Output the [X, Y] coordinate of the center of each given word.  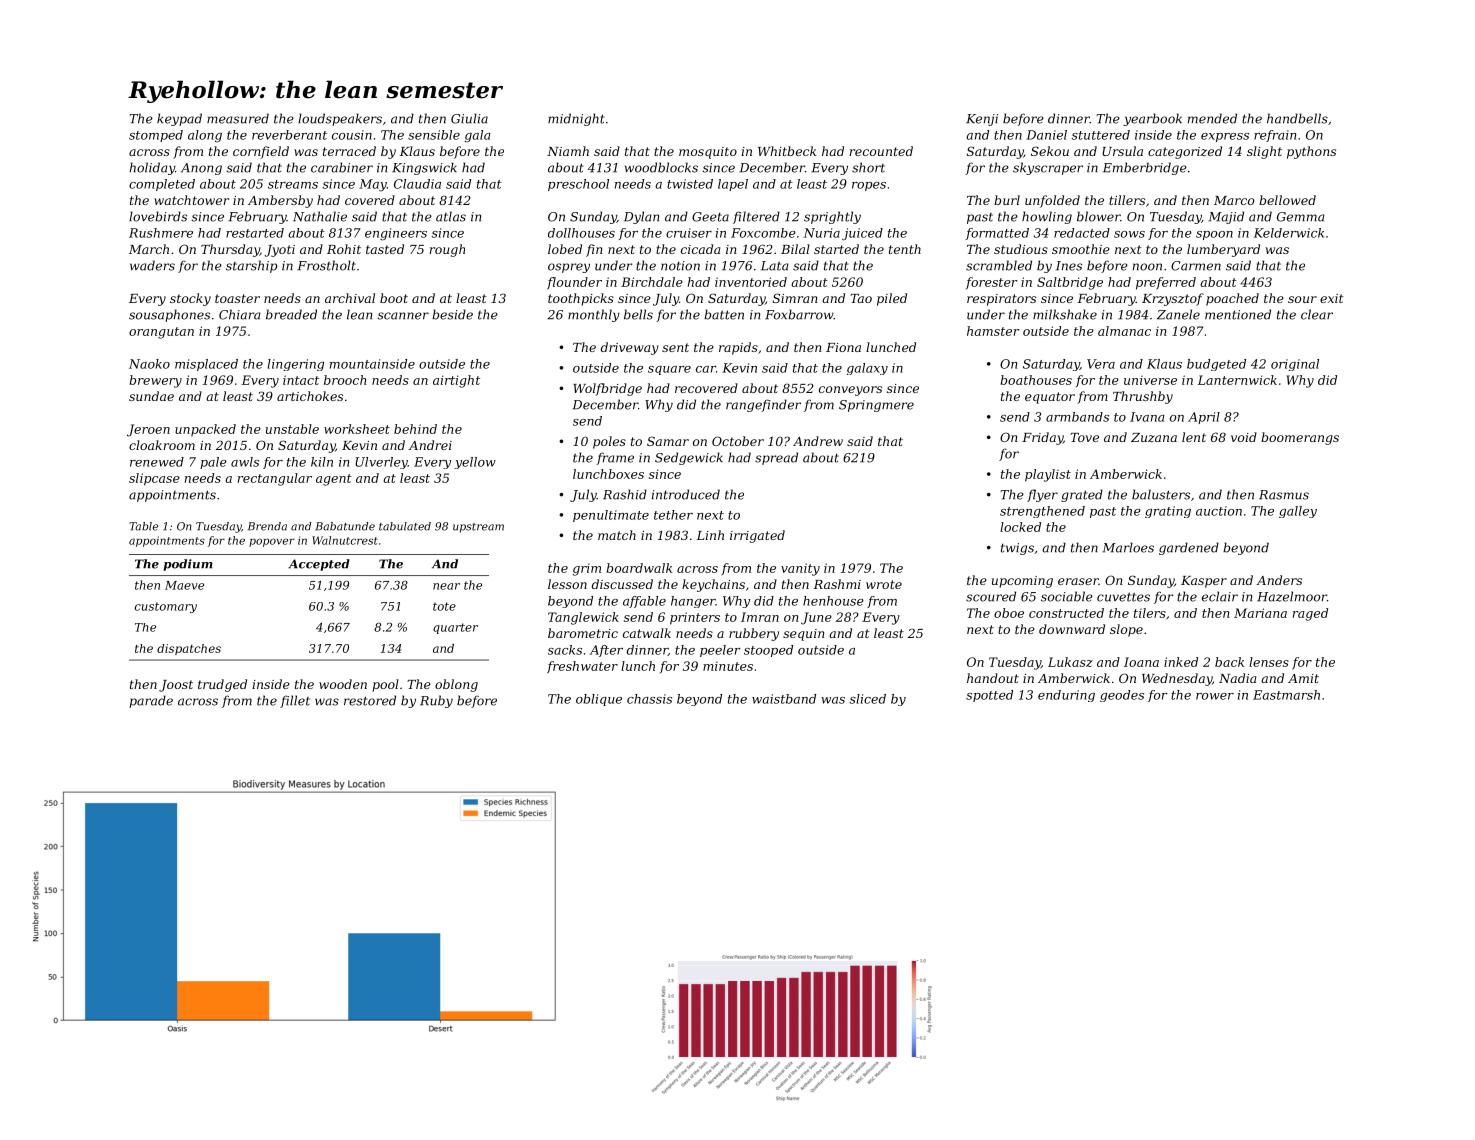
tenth [905, 249]
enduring [1066, 696]
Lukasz [1070, 662]
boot [394, 298]
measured [238, 118]
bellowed [1287, 200]
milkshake [1065, 314]
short [868, 167]
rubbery [754, 634]
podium [188, 565]
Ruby [436, 701]
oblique [599, 700]
